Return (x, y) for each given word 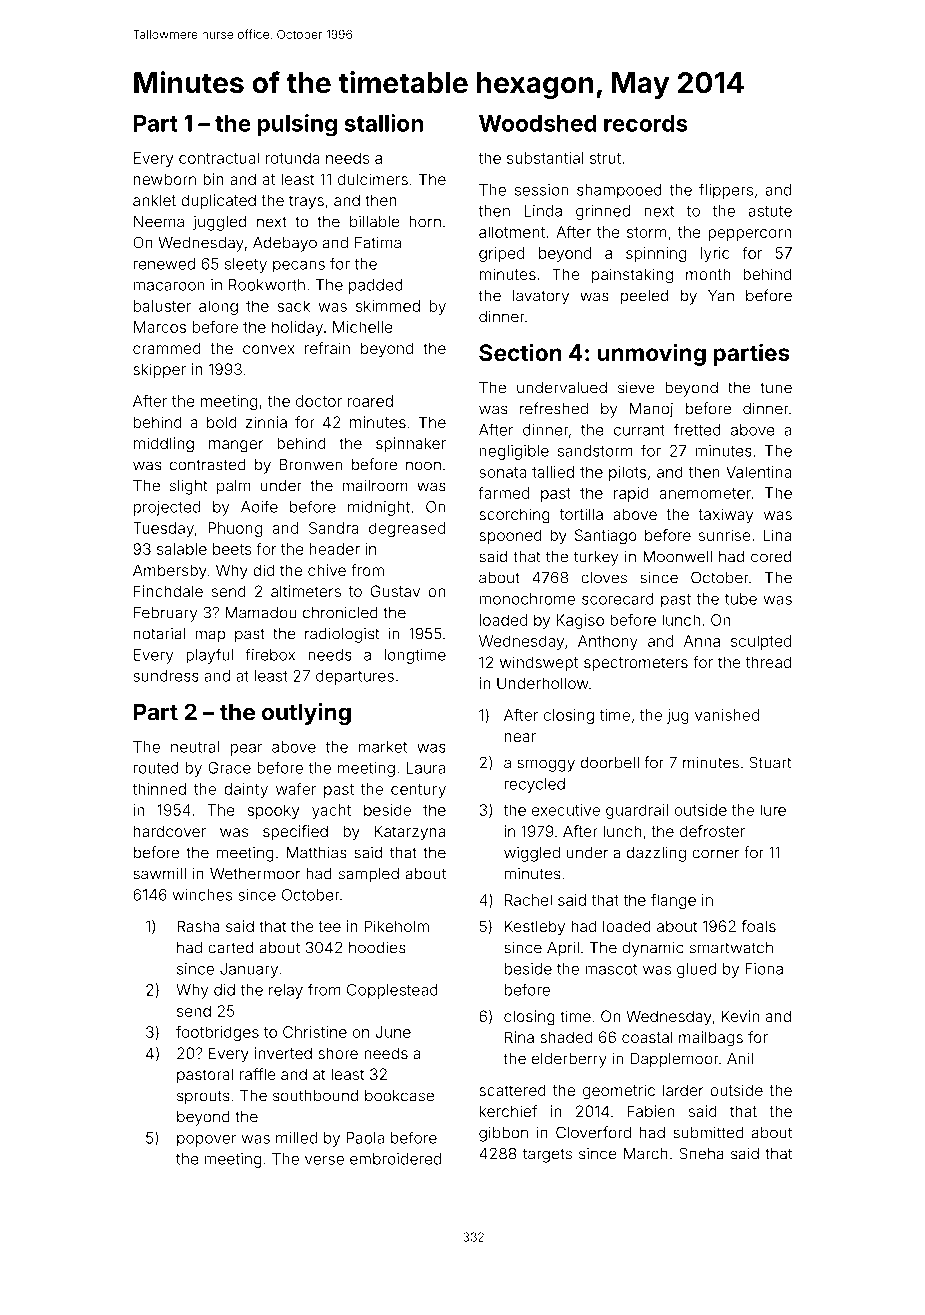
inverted (283, 1053)
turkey (596, 558)
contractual (219, 158)
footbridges (217, 1033)
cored (771, 557)
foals (759, 926)
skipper (159, 370)
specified (295, 832)
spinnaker (411, 444)
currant (639, 430)
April (563, 949)
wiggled (532, 854)
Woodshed (538, 123)
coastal (647, 1037)
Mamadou (261, 613)
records (646, 123)
